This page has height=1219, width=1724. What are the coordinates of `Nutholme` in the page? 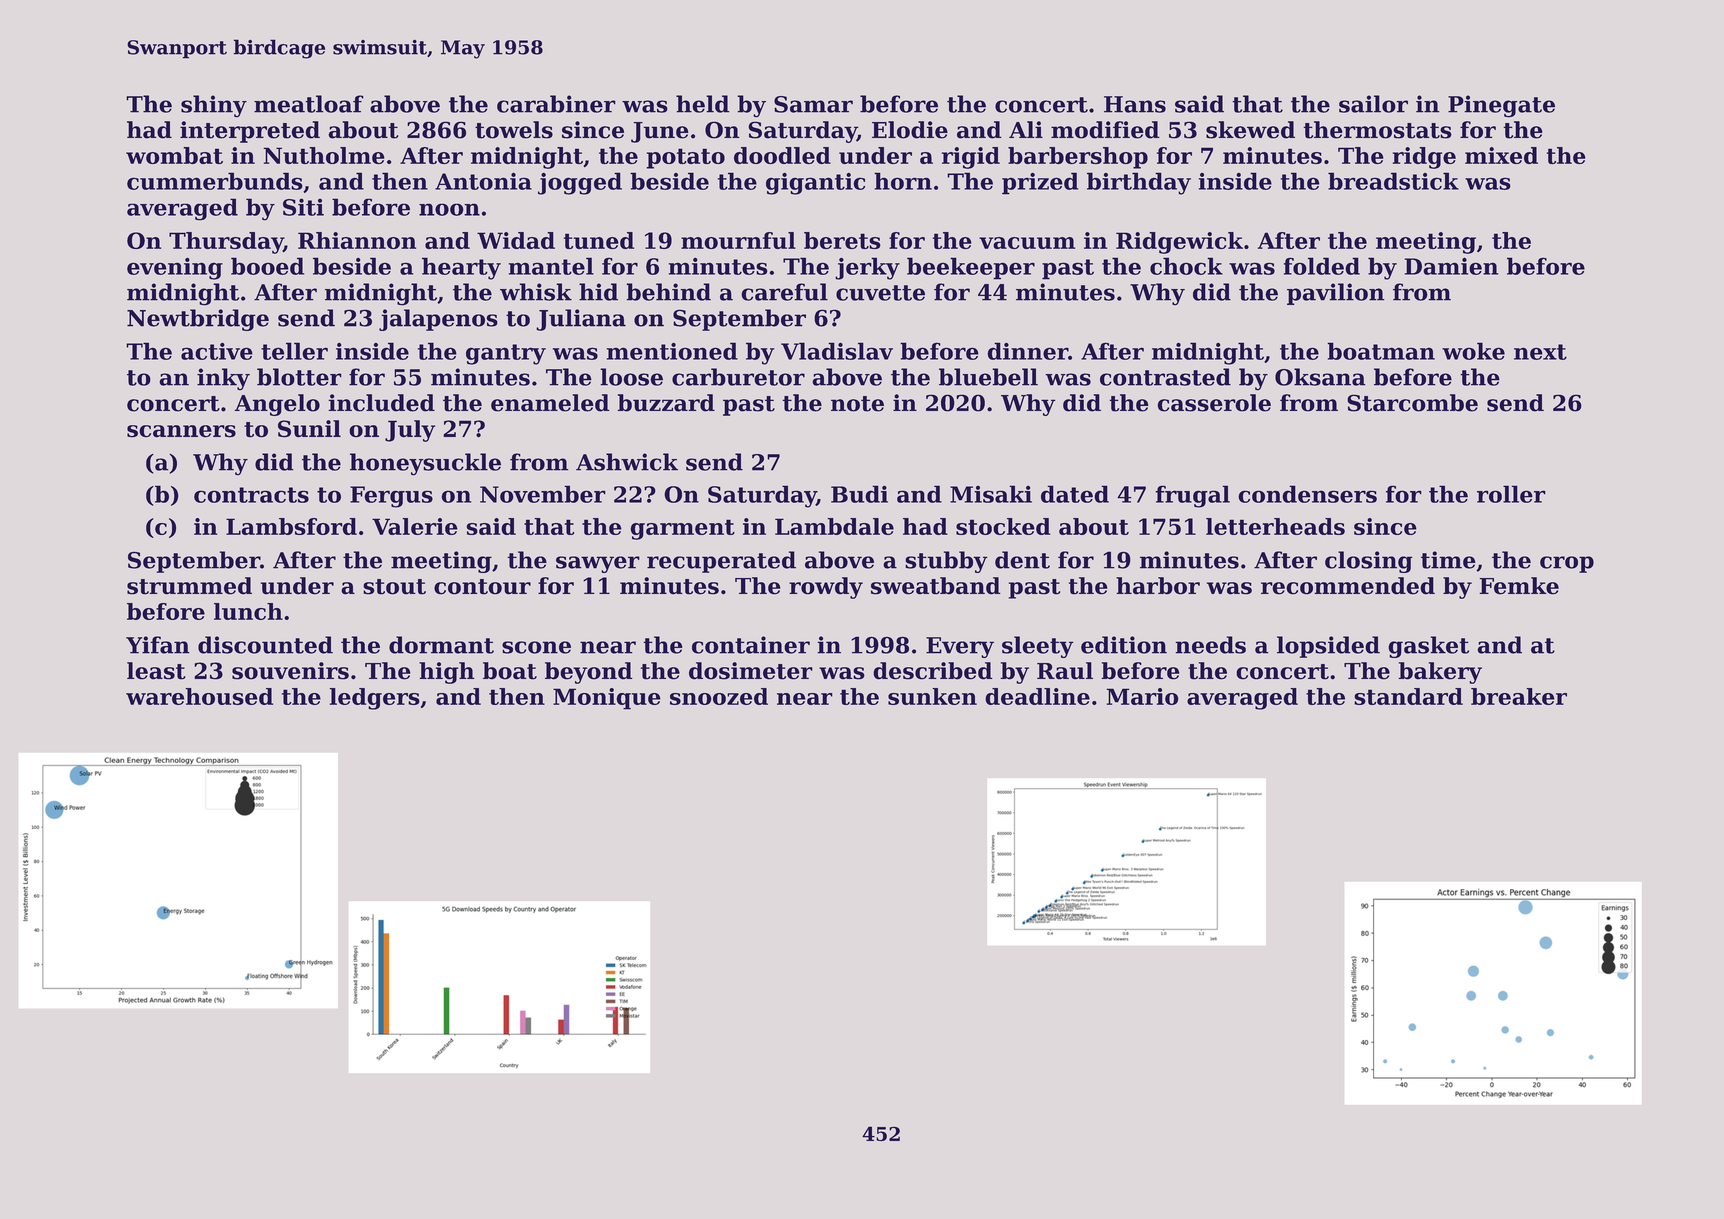 It's located at (324, 155).
